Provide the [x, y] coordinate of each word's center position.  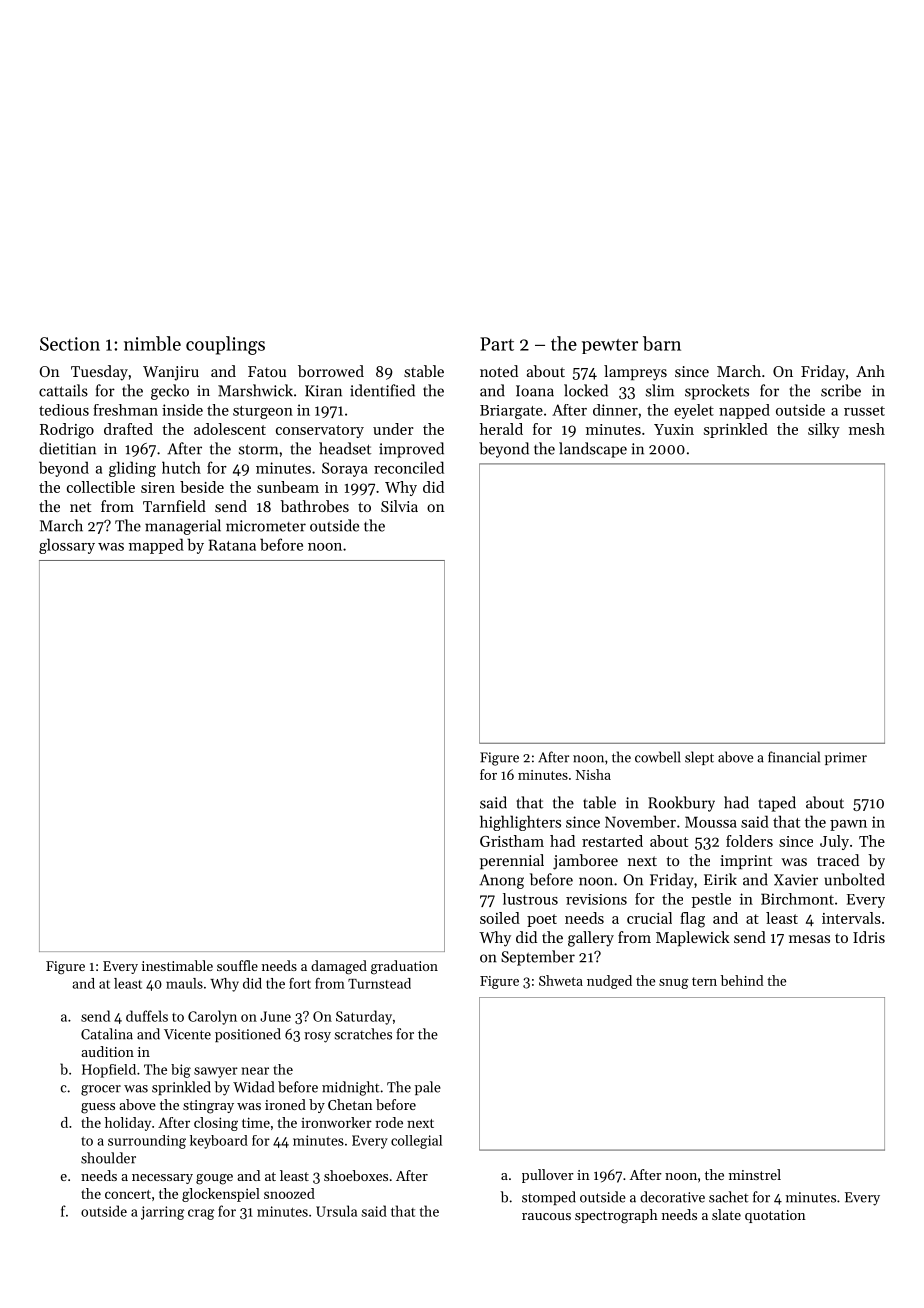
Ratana [232, 545]
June [275, 1016]
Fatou [267, 371]
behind [742, 980]
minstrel [755, 1174]
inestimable [177, 965]
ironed [285, 1104]
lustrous [530, 899]
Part [497, 344]
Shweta [561, 980]
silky [824, 430]
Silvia [399, 506]
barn [662, 343]
